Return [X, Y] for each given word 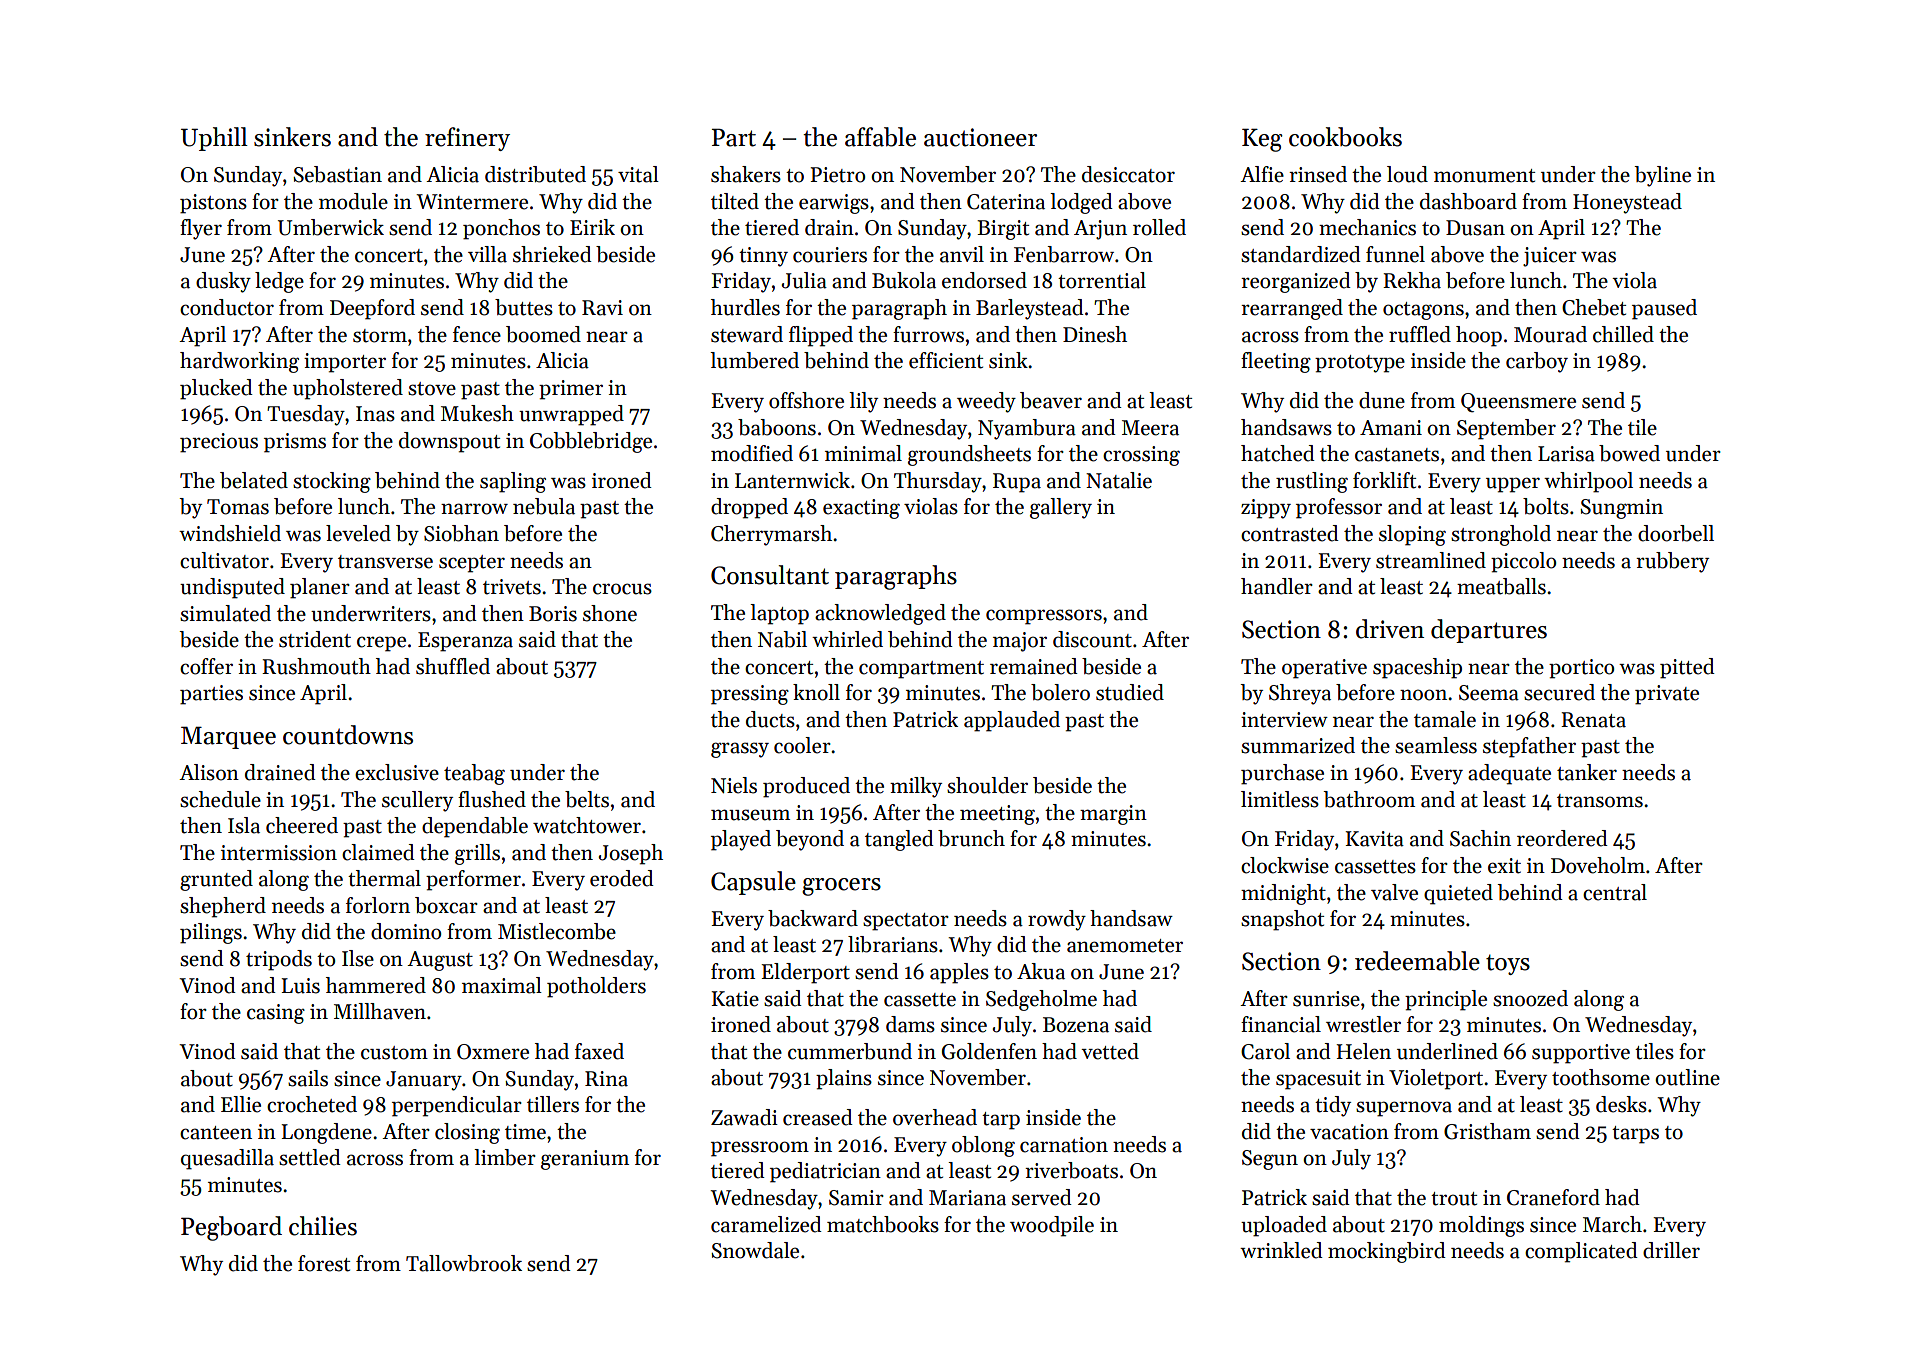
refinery [467, 139]
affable [880, 137]
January [424, 1081]
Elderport [806, 973]
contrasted [1290, 533]
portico [1581, 669]
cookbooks [1345, 137]
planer [320, 588]
